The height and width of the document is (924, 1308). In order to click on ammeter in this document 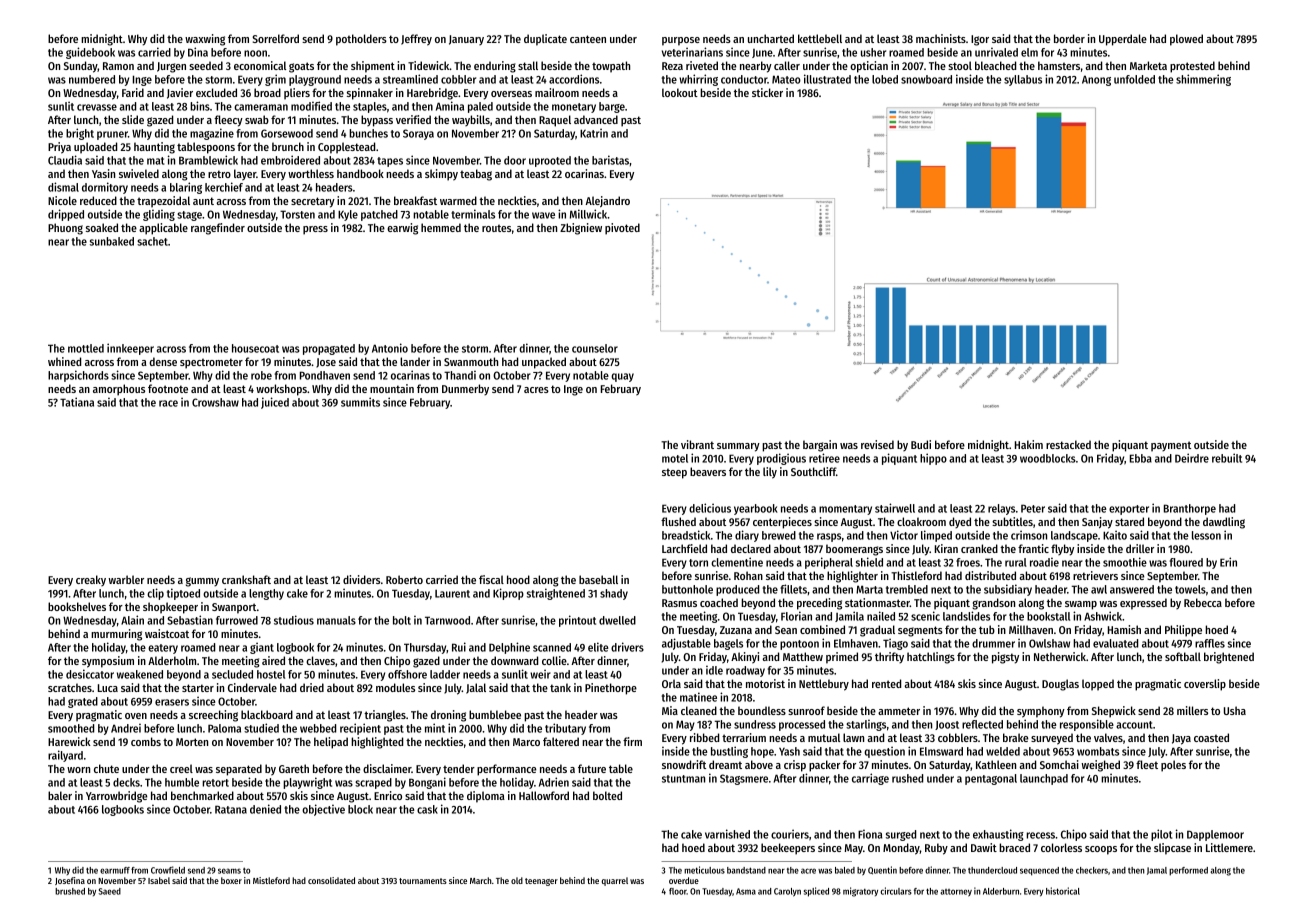, I will do `click(899, 711)`.
